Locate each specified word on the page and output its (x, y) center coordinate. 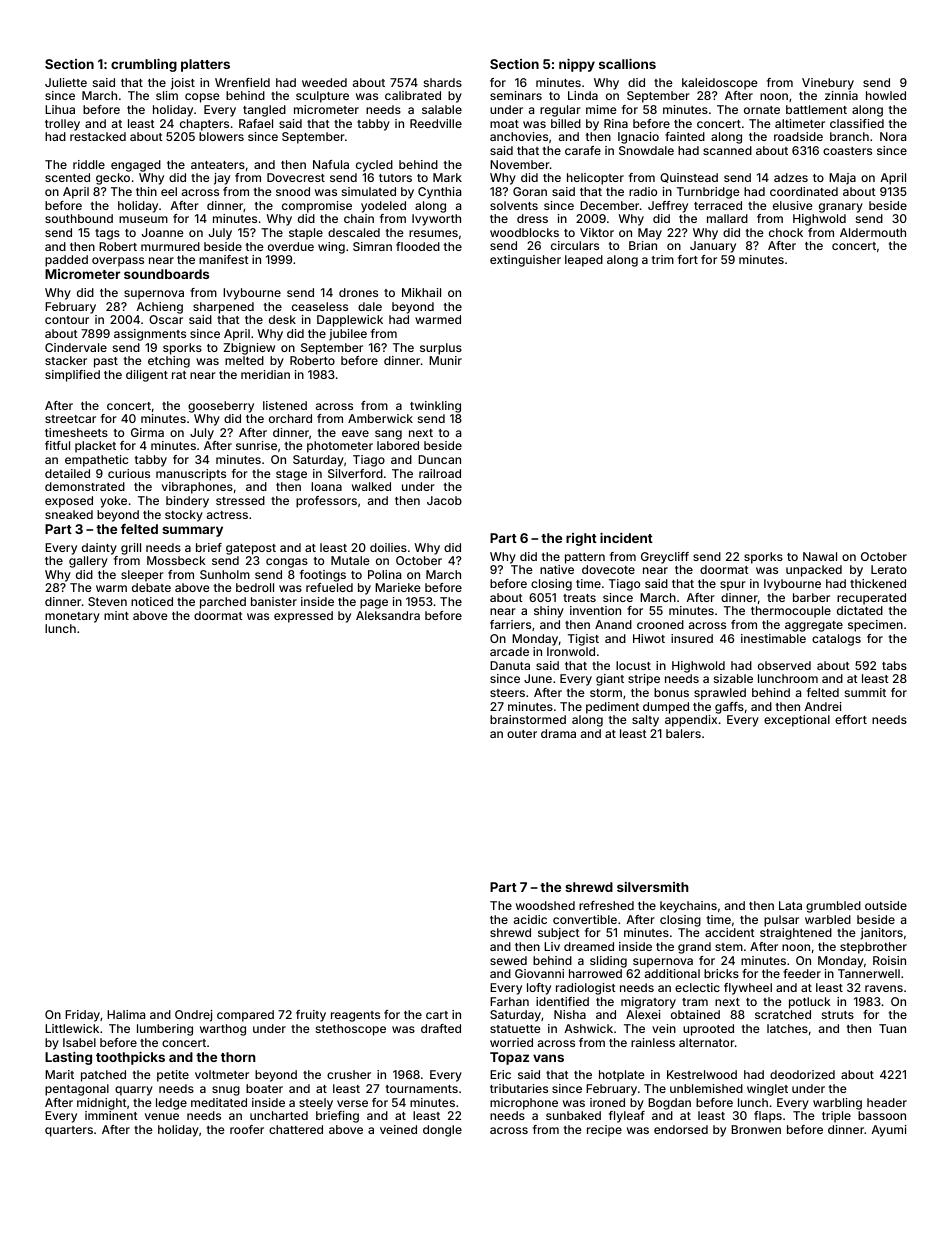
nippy (577, 65)
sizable (733, 678)
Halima (126, 1014)
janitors (881, 934)
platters (205, 65)
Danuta (510, 665)
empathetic (96, 461)
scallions (627, 64)
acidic (530, 919)
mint (116, 615)
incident (626, 538)
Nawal (820, 556)
